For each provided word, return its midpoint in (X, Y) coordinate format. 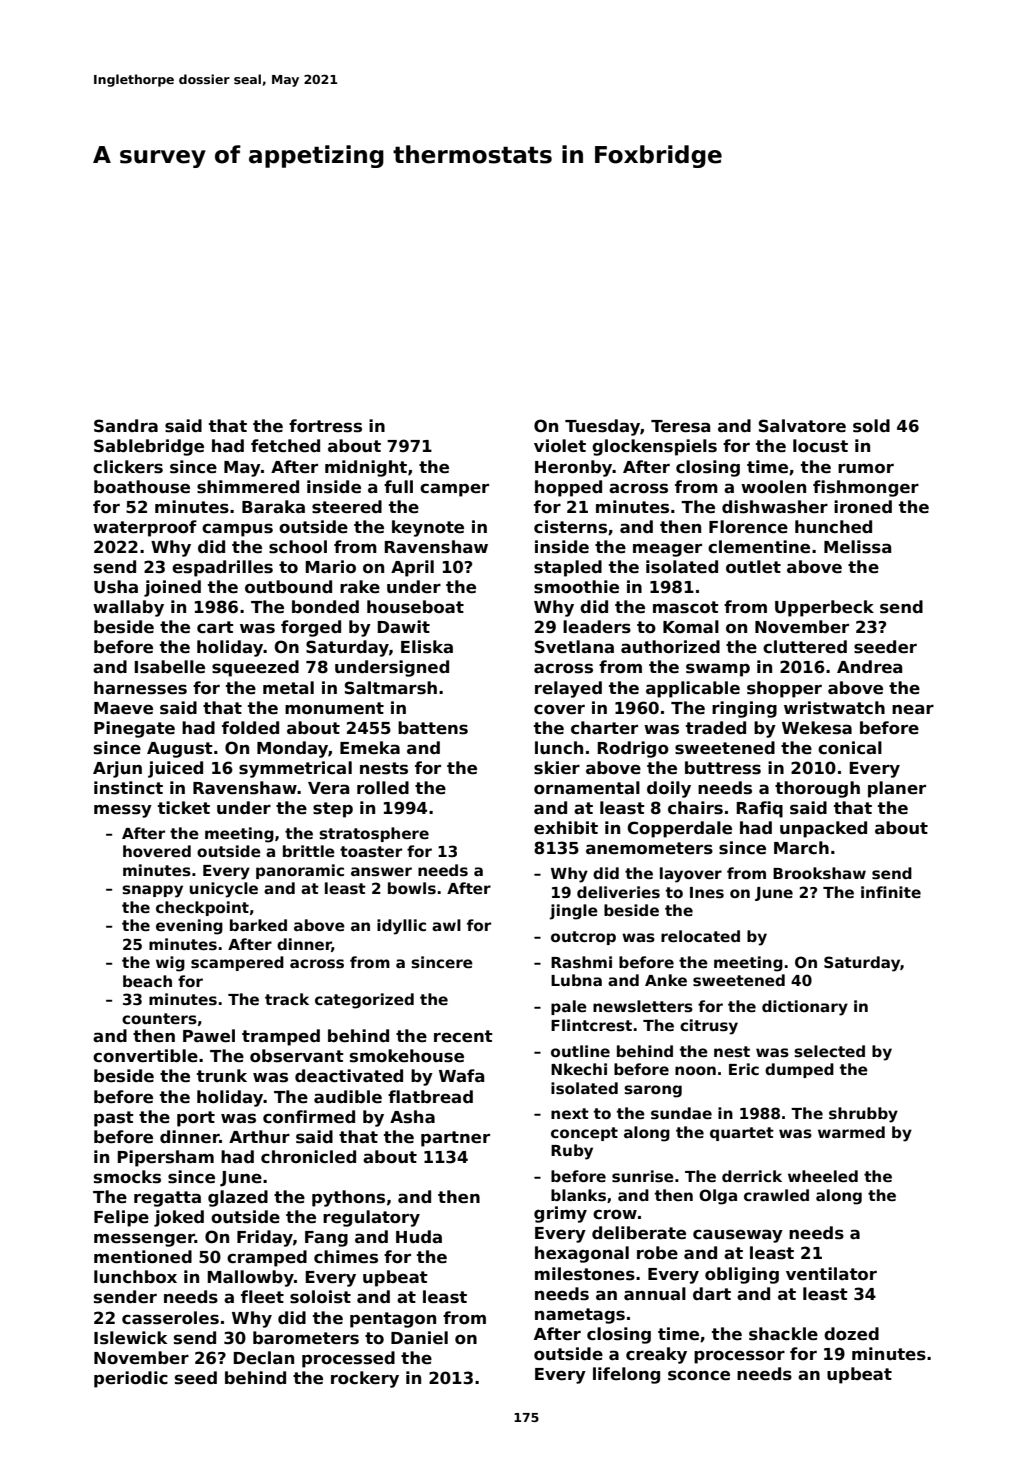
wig (170, 964)
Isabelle (169, 667)
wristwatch (834, 708)
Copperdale (679, 829)
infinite (891, 892)
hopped (568, 488)
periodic (131, 1379)
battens (433, 728)
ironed (863, 507)
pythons (348, 1198)
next (570, 1113)
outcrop (583, 938)
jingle (573, 912)
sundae (681, 1113)
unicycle (224, 890)
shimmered (248, 487)
